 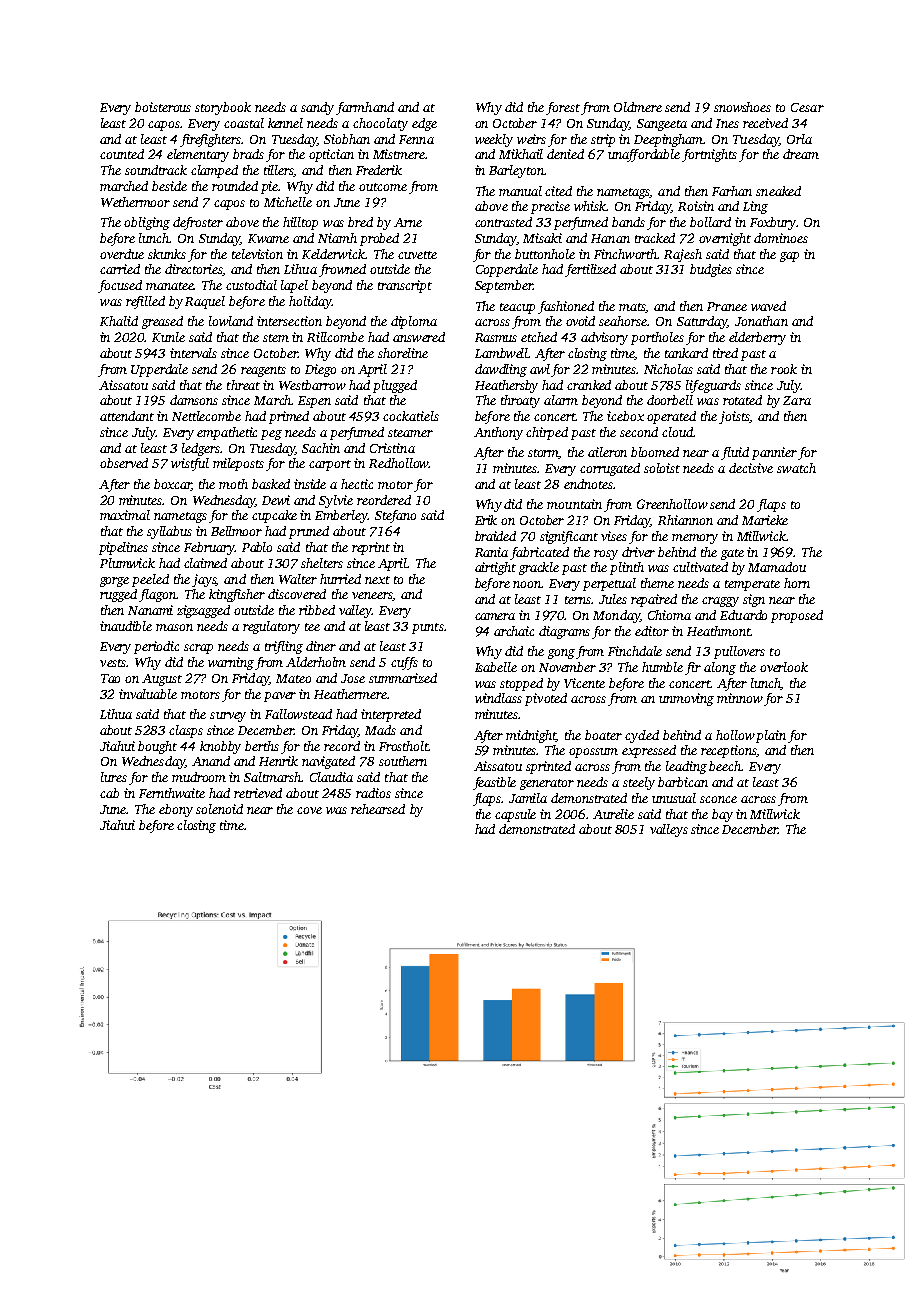 I want to click on gap, so click(x=789, y=257).
